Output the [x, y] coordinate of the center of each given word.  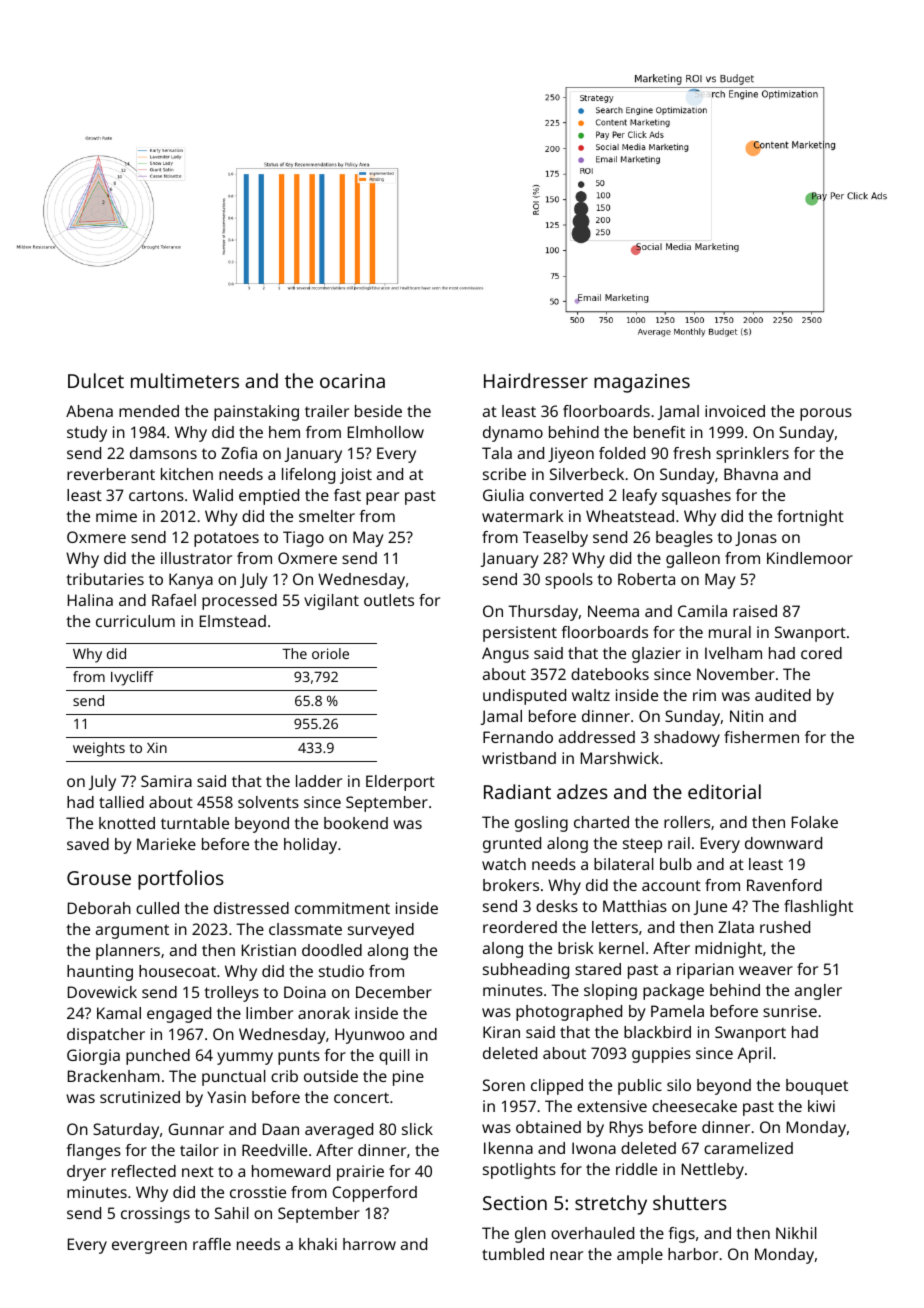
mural [730, 632]
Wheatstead [630, 516]
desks [557, 906]
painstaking [256, 413]
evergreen [149, 1247]
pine [408, 1078]
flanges [93, 1152]
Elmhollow [386, 432]
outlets [389, 600]
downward [783, 843]
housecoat [177, 971]
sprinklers [752, 455]
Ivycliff [132, 678]
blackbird [657, 1032]
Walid [213, 495]
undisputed [524, 697]
